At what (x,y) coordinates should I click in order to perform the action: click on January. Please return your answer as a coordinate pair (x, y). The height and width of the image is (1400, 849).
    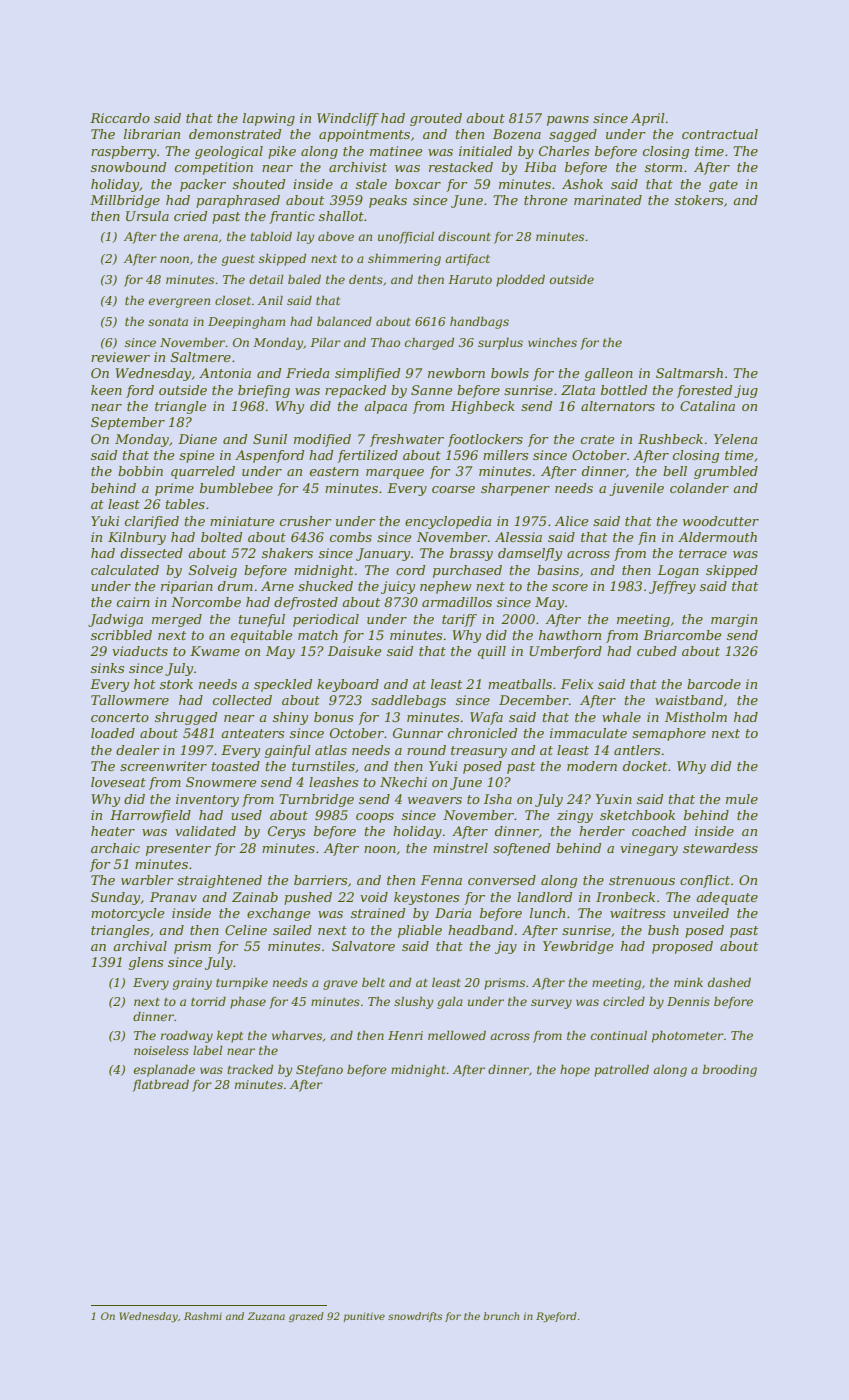
    Looking at the image, I should click on (383, 554).
